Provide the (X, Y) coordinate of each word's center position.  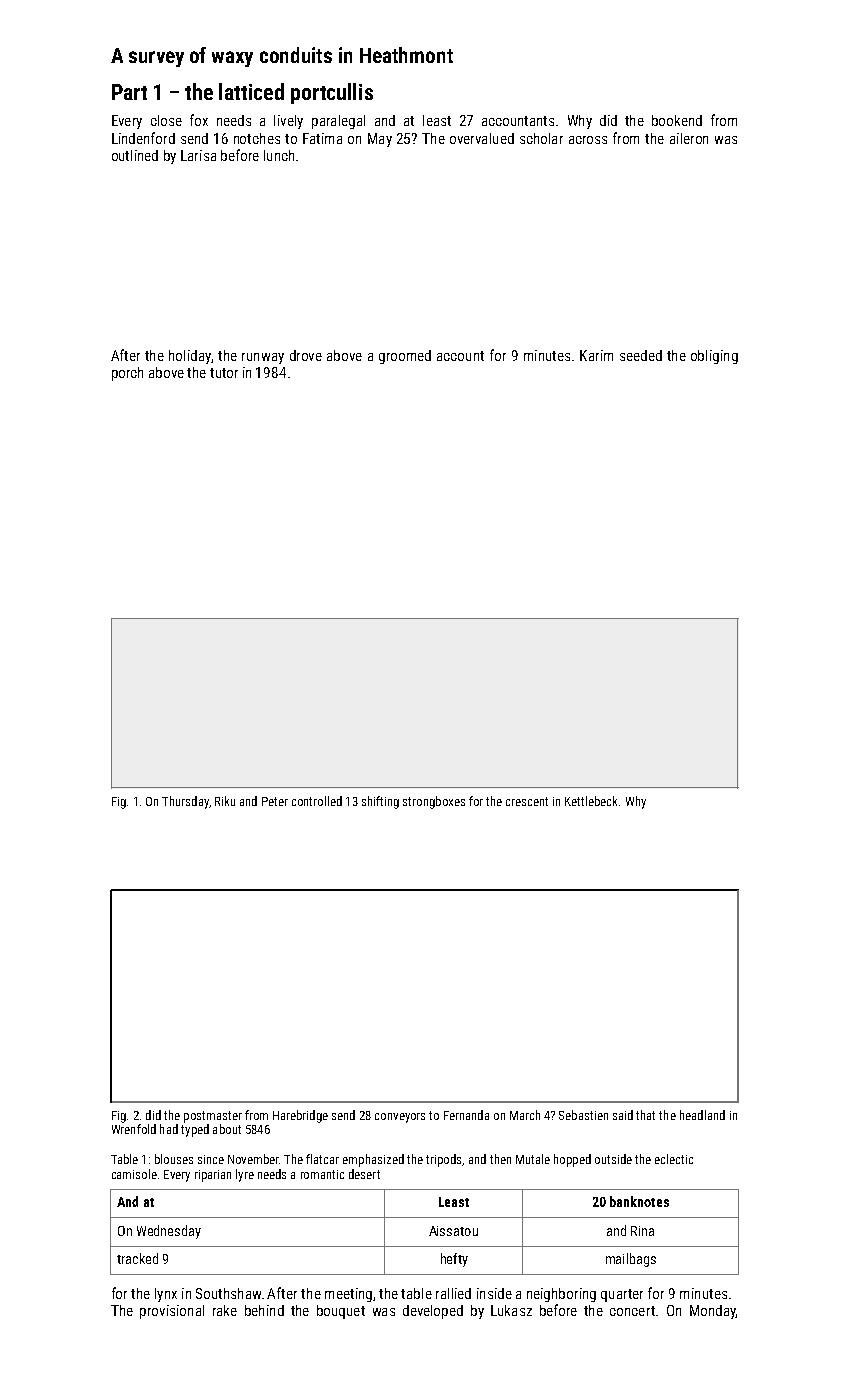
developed (433, 1312)
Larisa (198, 155)
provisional (172, 1312)
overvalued (482, 138)
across (588, 140)
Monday (713, 1312)
